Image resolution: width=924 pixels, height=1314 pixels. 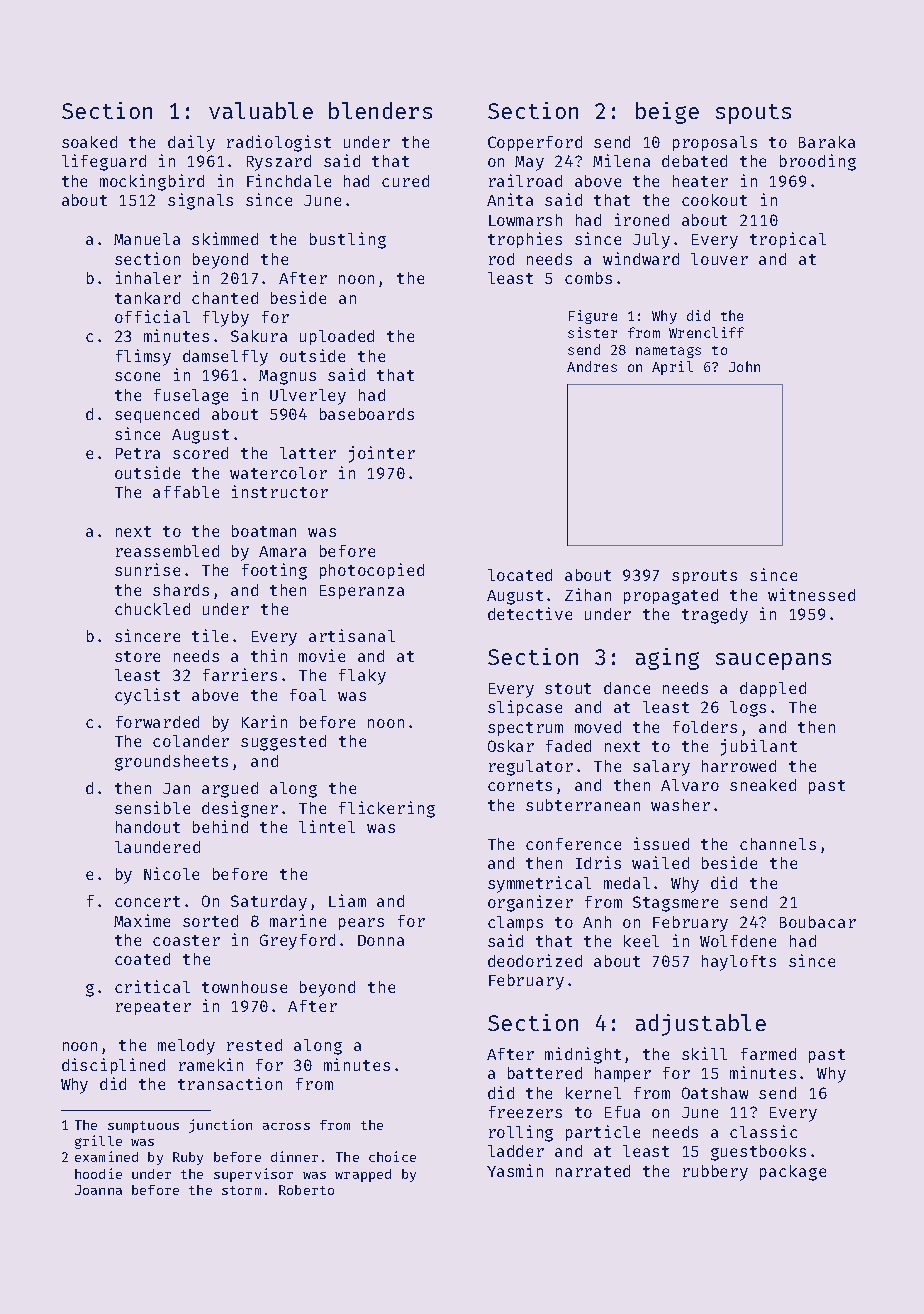 I want to click on spouts, so click(x=753, y=114).
